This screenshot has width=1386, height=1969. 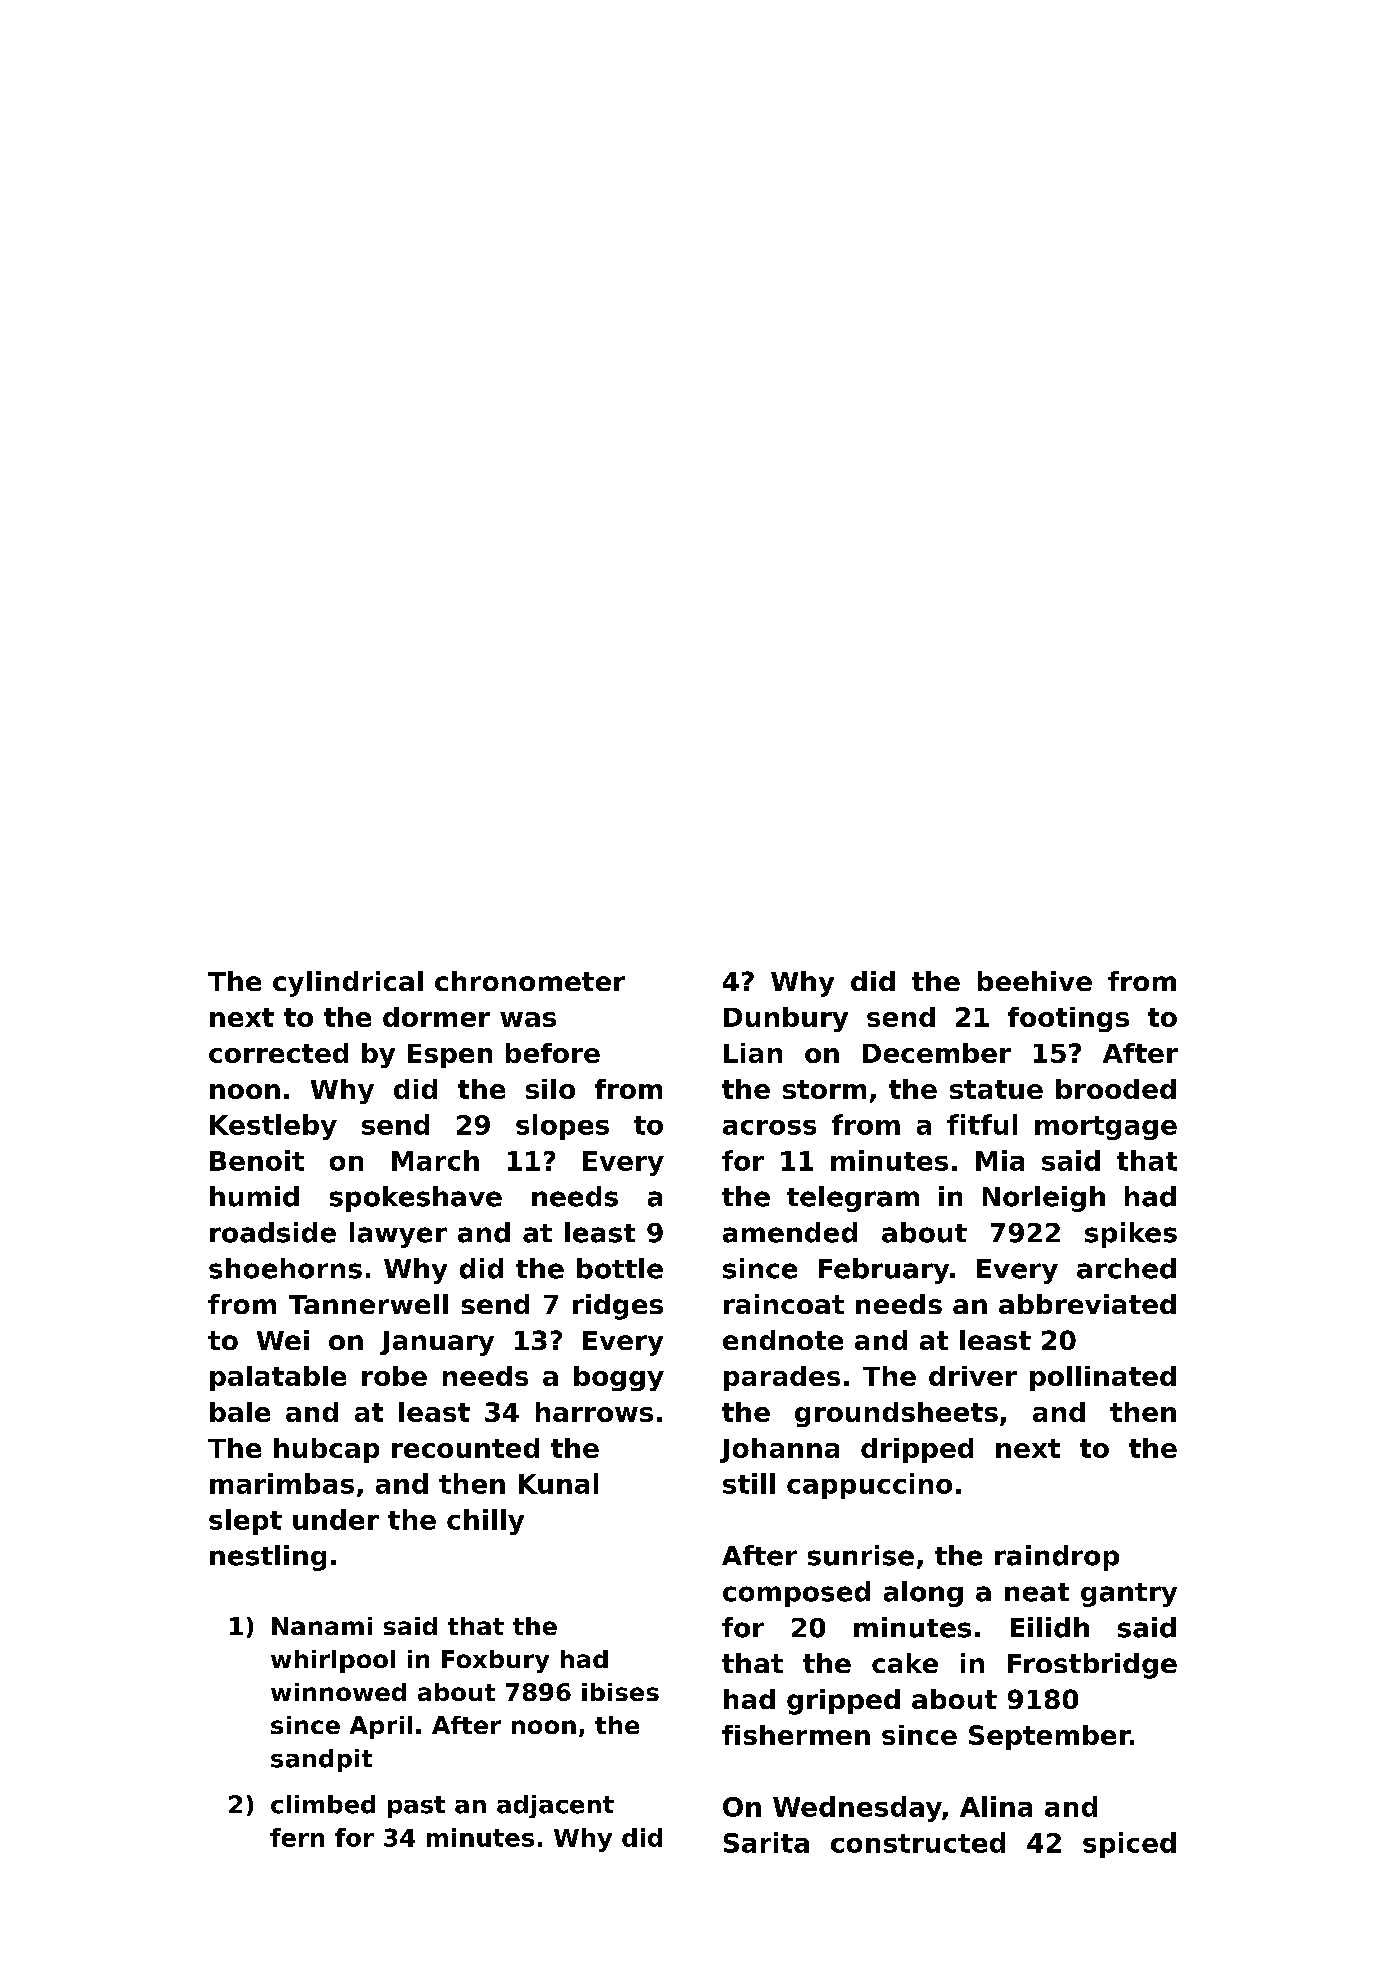 What do you see at coordinates (1087, 1304) in the screenshot?
I see `abbreviated` at bounding box center [1087, 1304].
